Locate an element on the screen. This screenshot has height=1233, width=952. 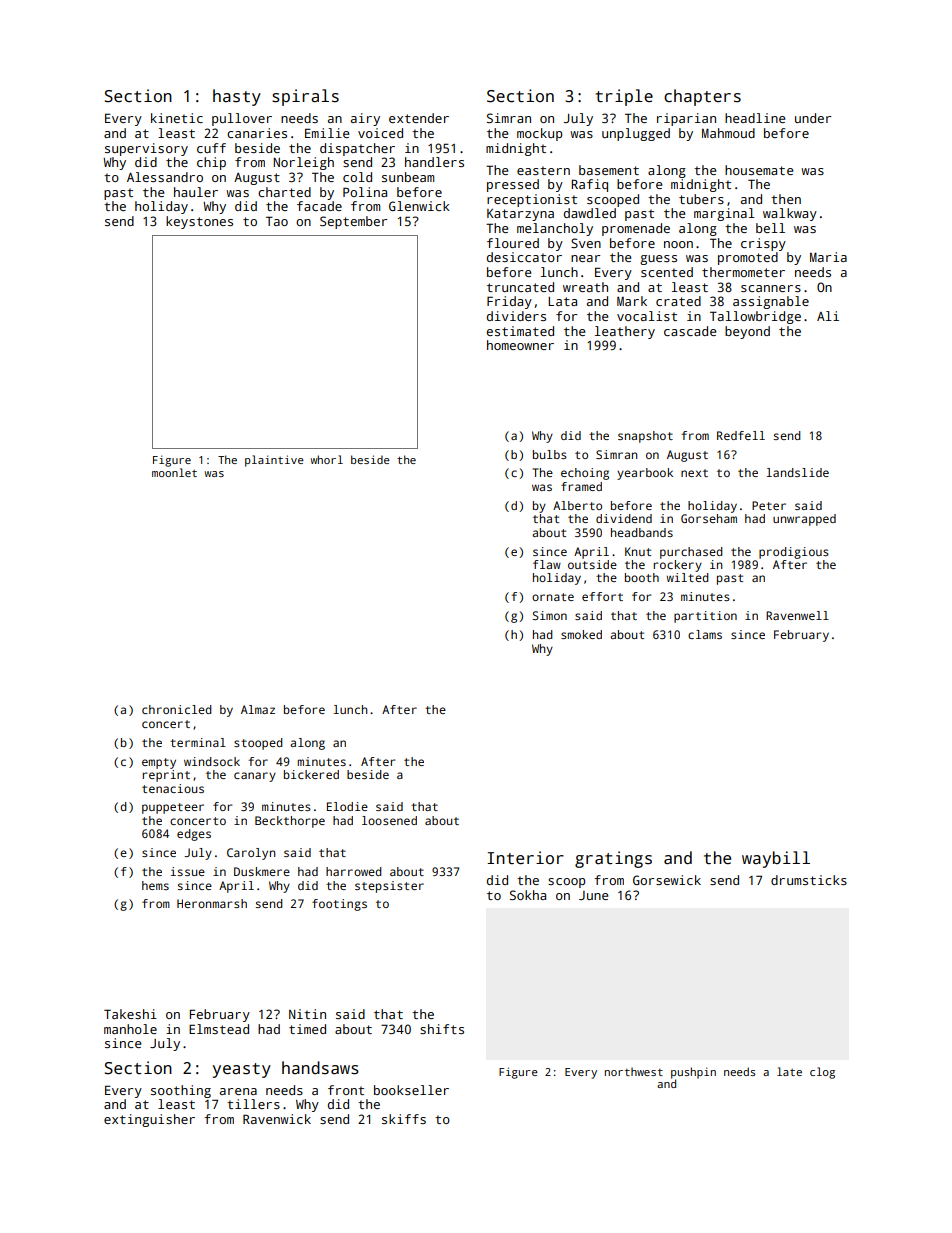
whorl is located at coordinates (326, 459).
